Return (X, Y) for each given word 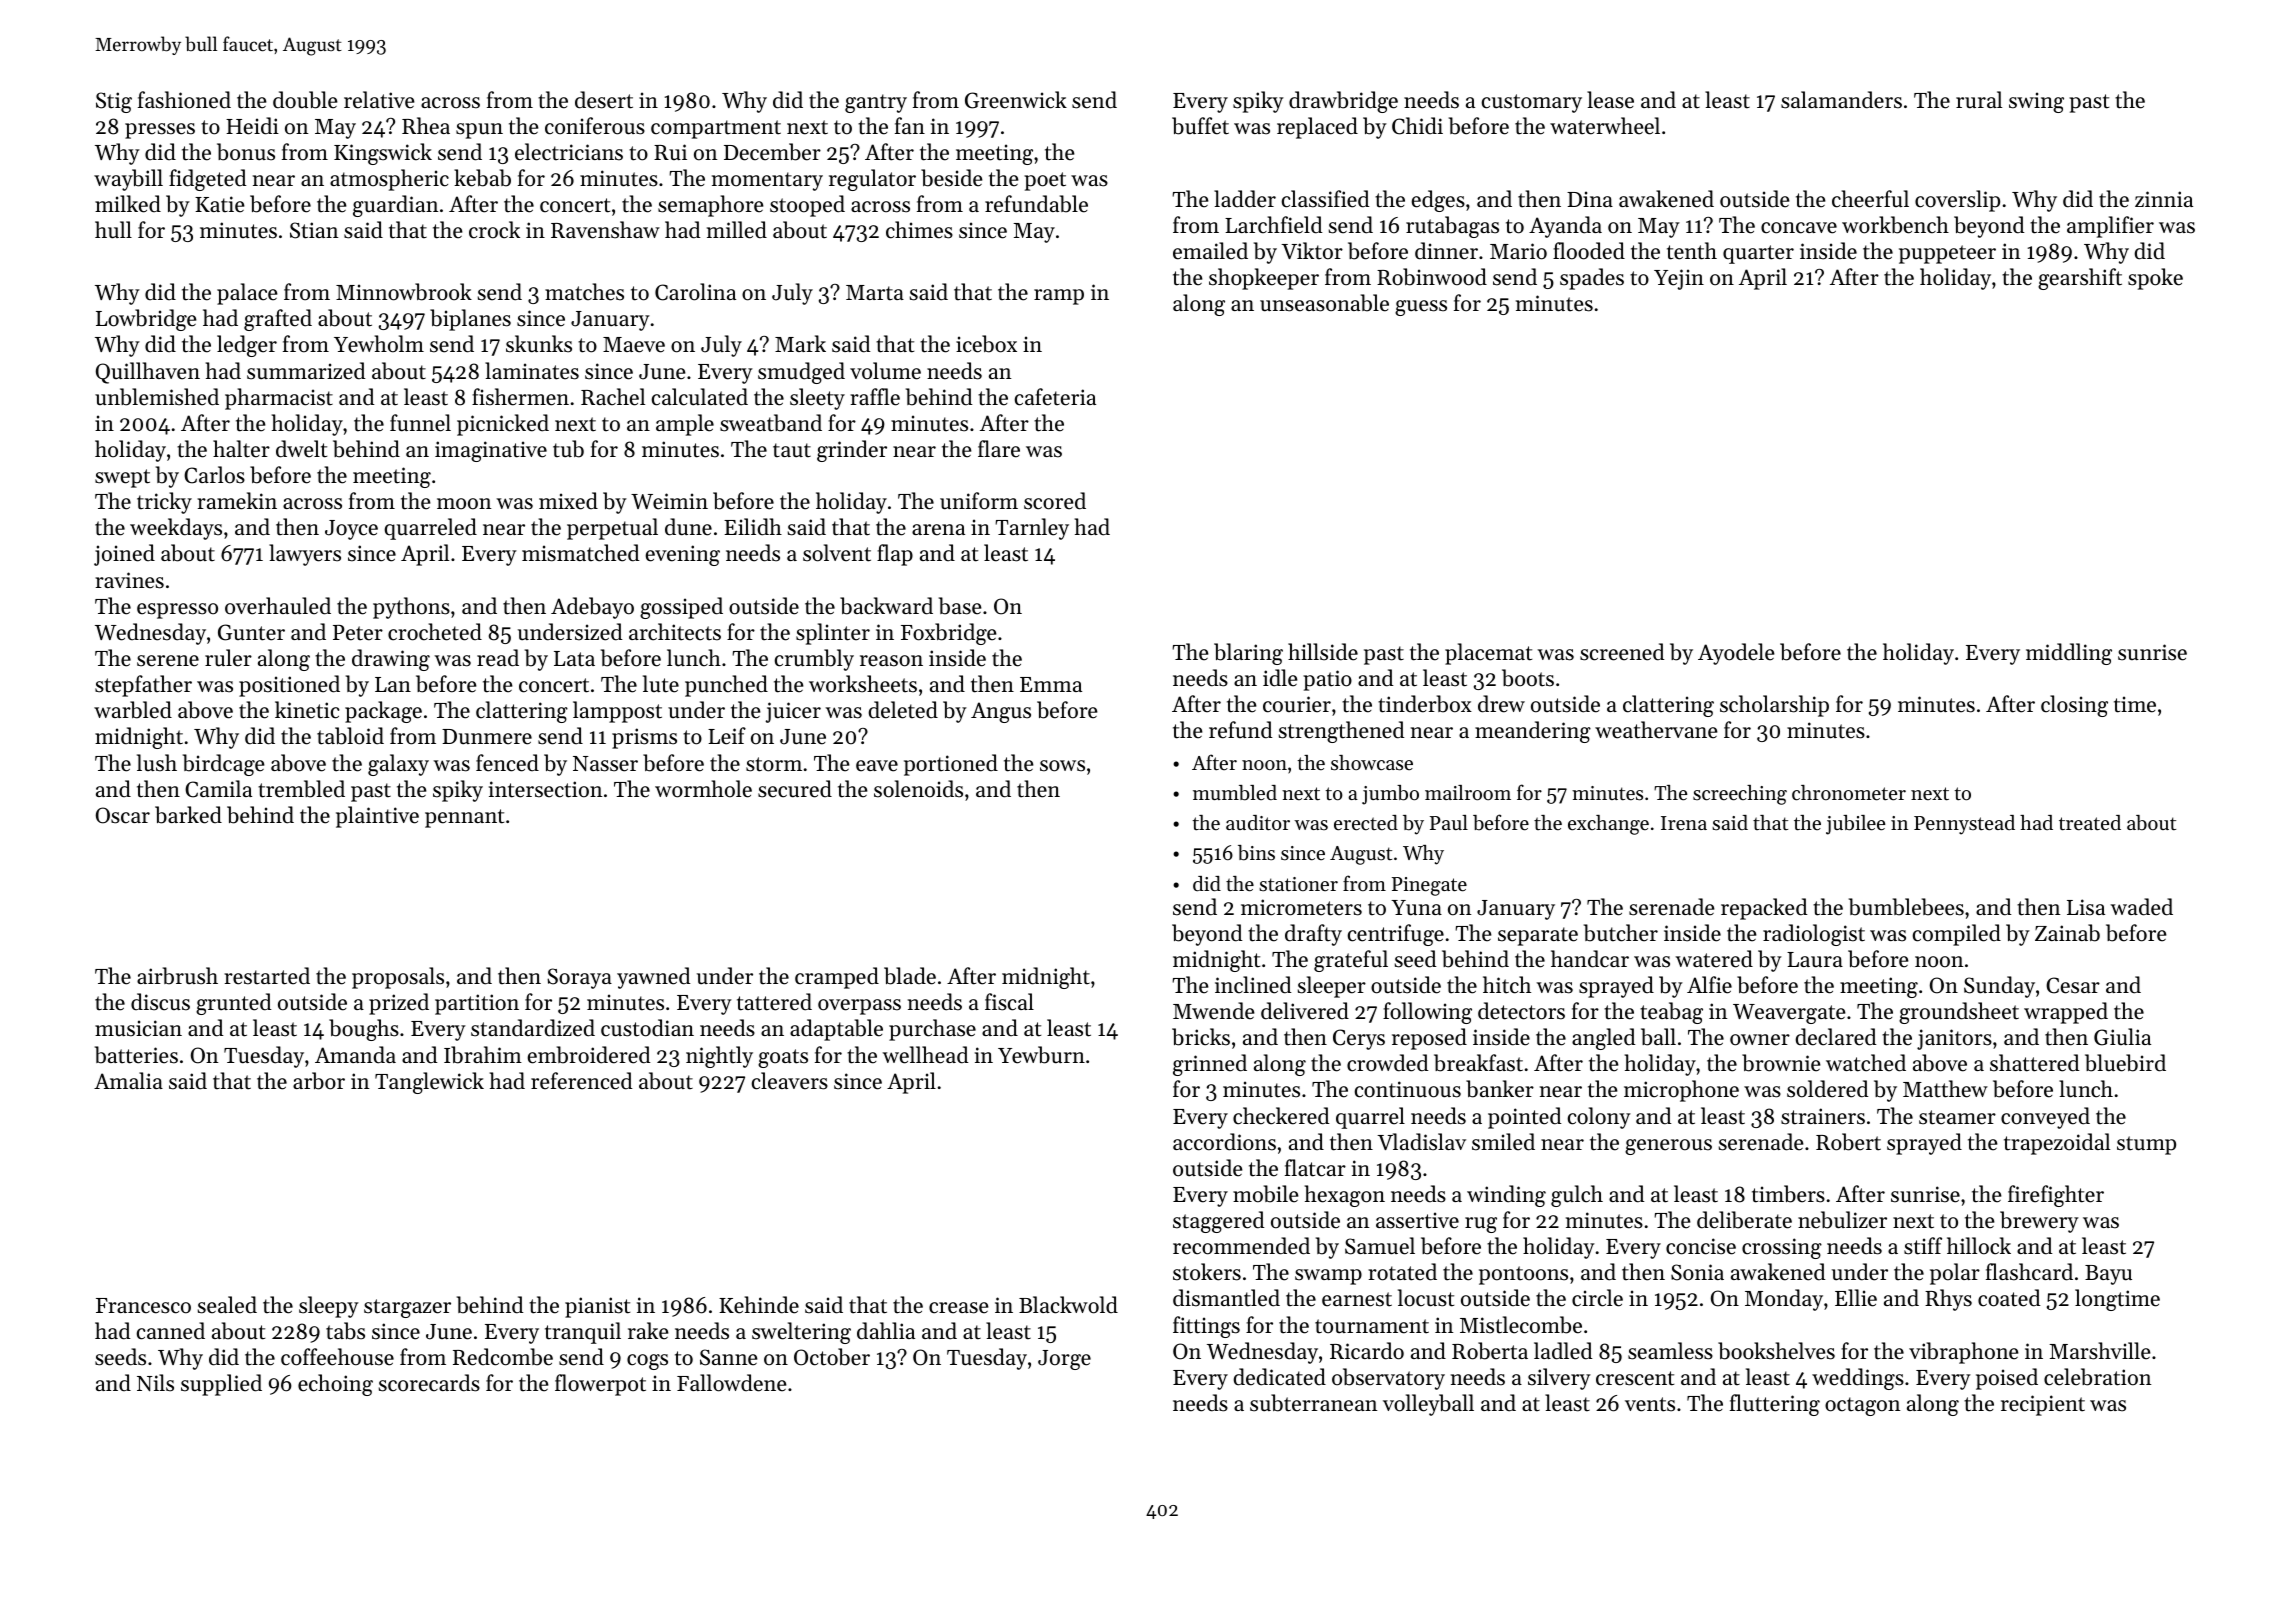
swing (2036, 102)
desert (604, 100)
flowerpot (600, 1385)
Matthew (1945, 1089)
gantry (876, 103)
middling (2069, 654)
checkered (1281, 1116)
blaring (1248, 654)
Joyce (351, 530)
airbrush (177, 976)
